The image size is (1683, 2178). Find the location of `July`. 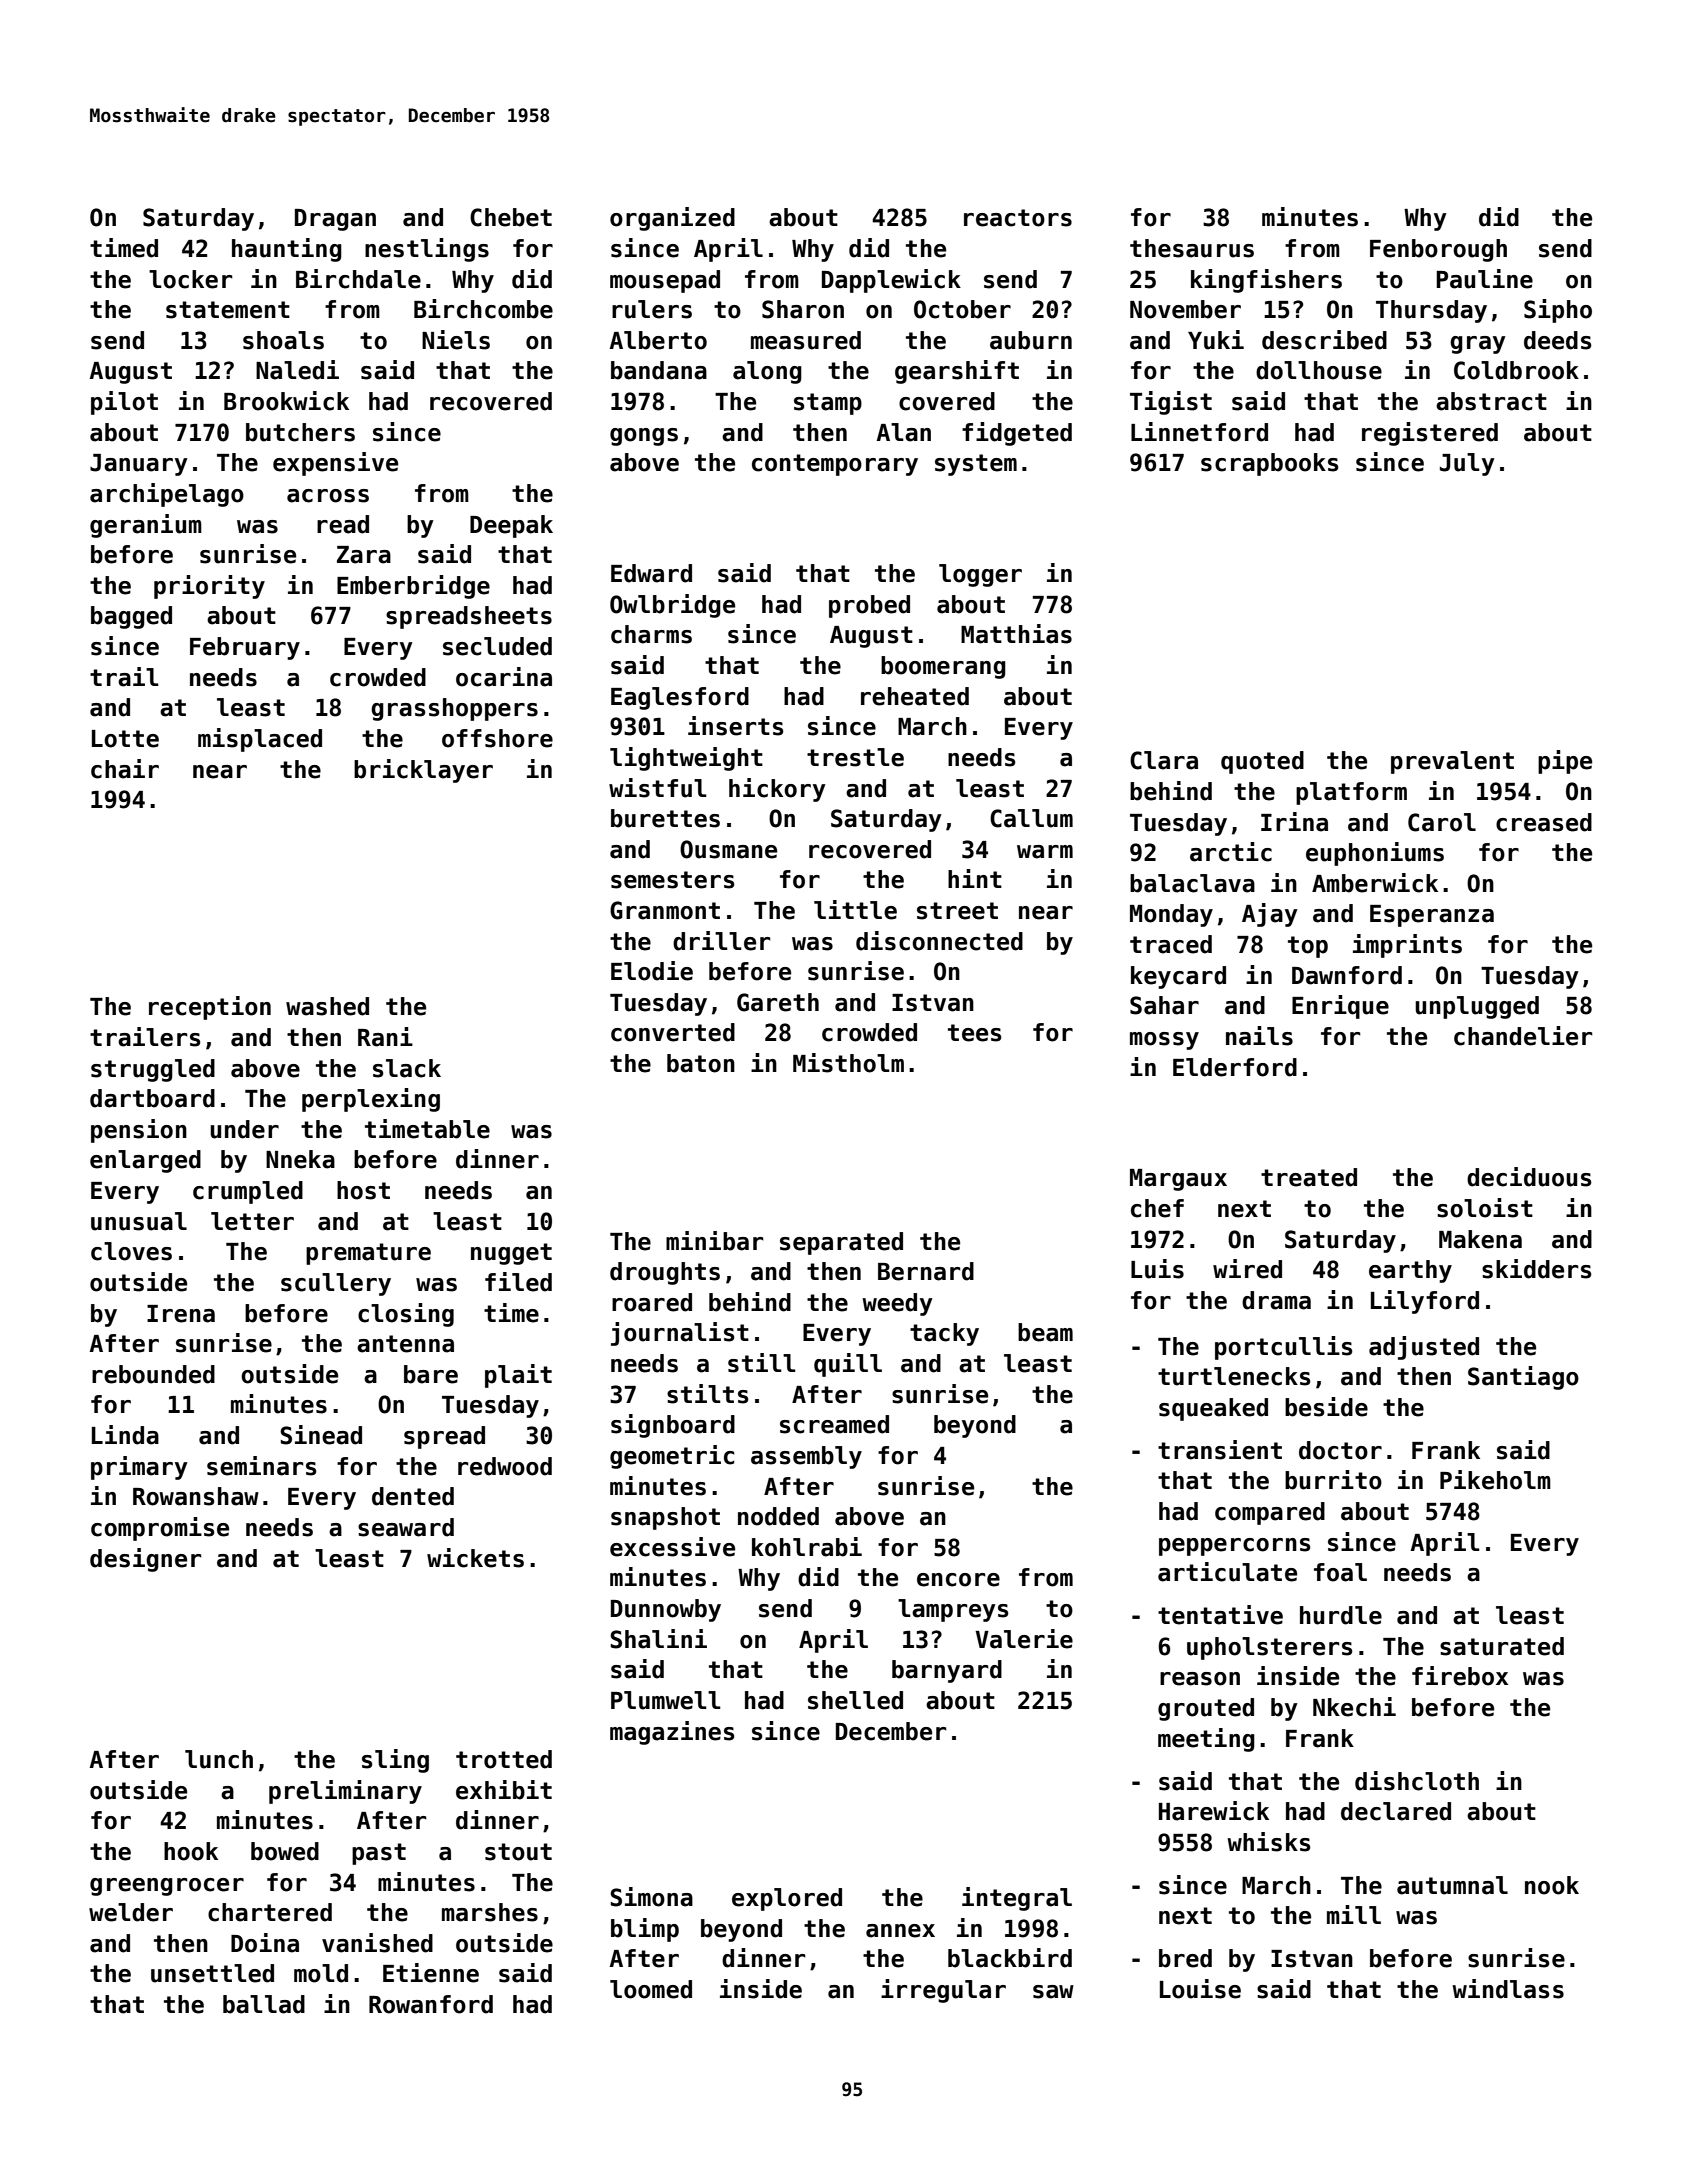

July is located at coordinates (1467, 464).
